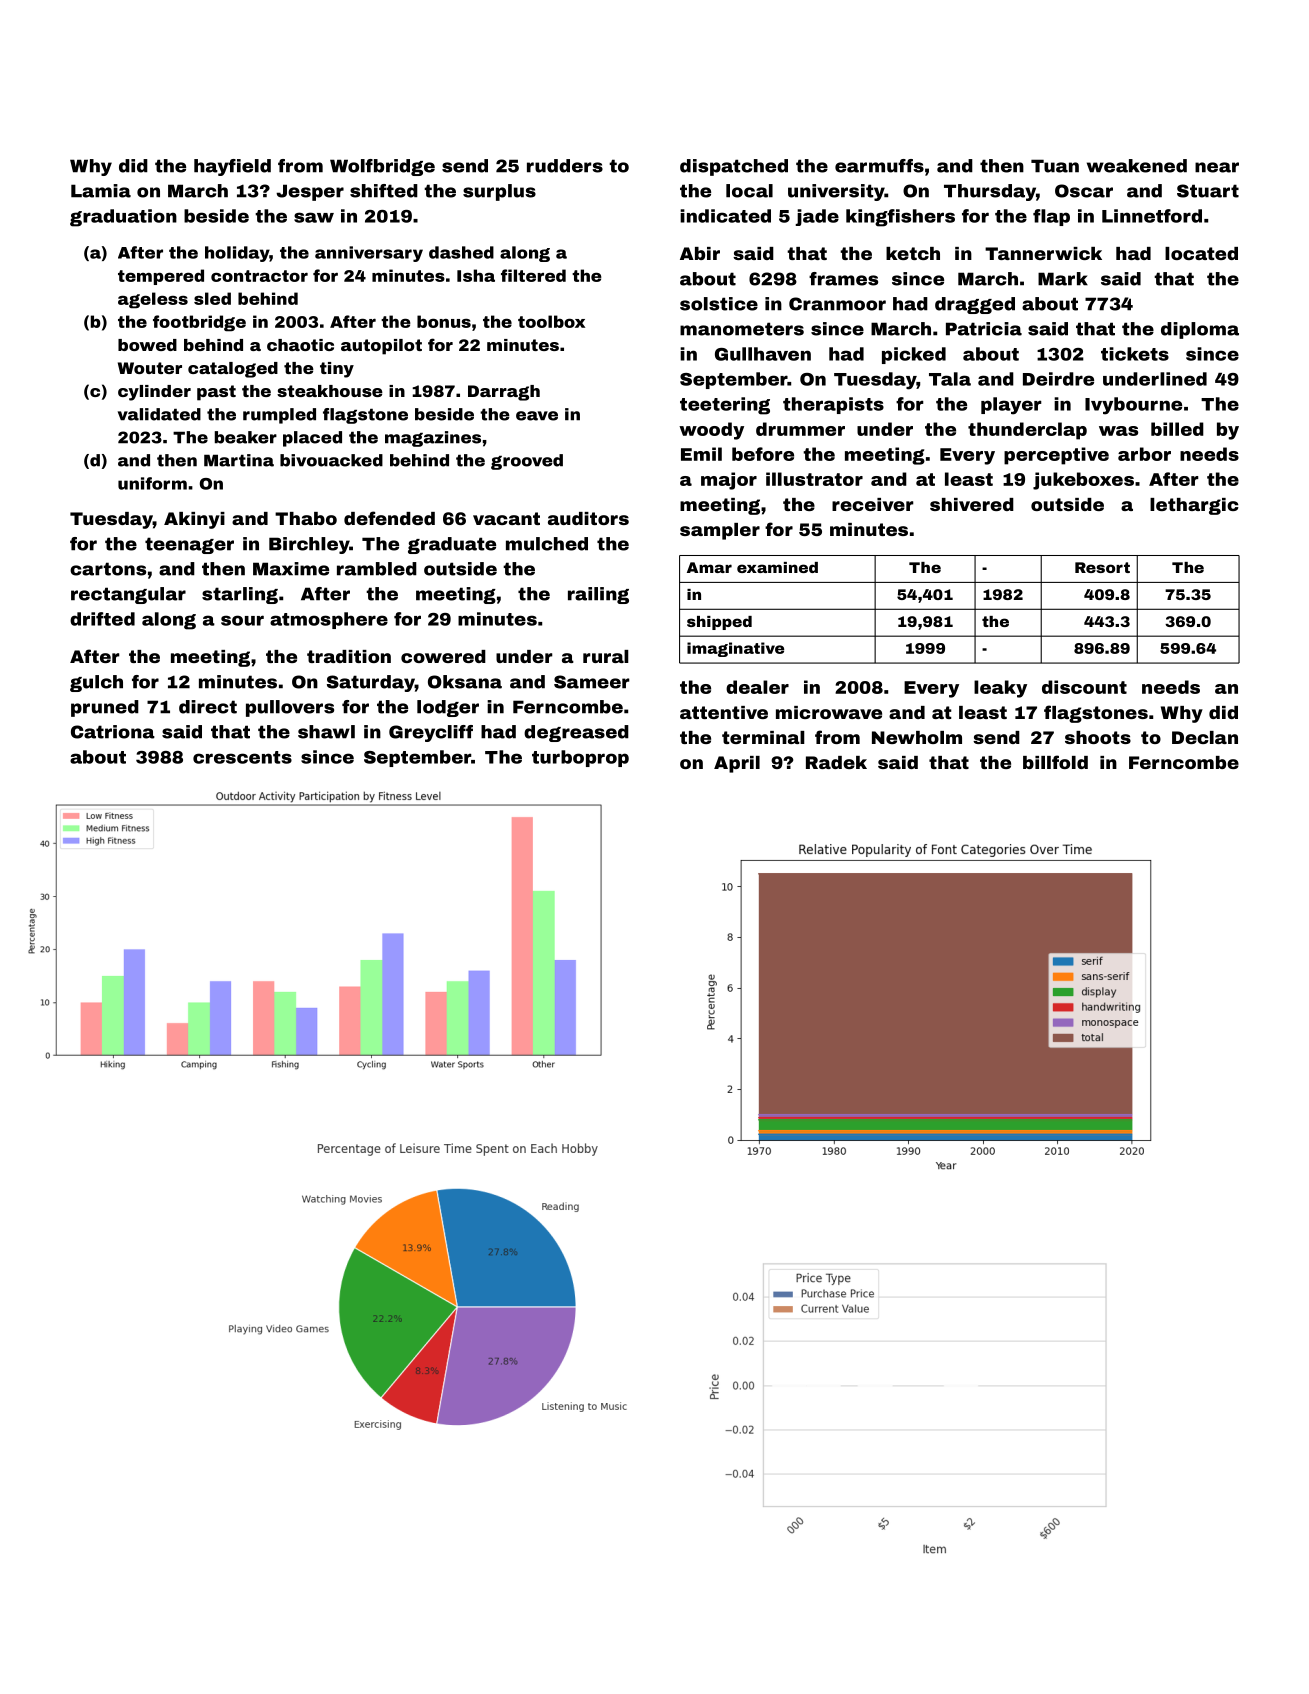 The image size is (1309, 1694). Describe the element at coordinates (1208, 191) in the image. I see `Stuart` at that location.
